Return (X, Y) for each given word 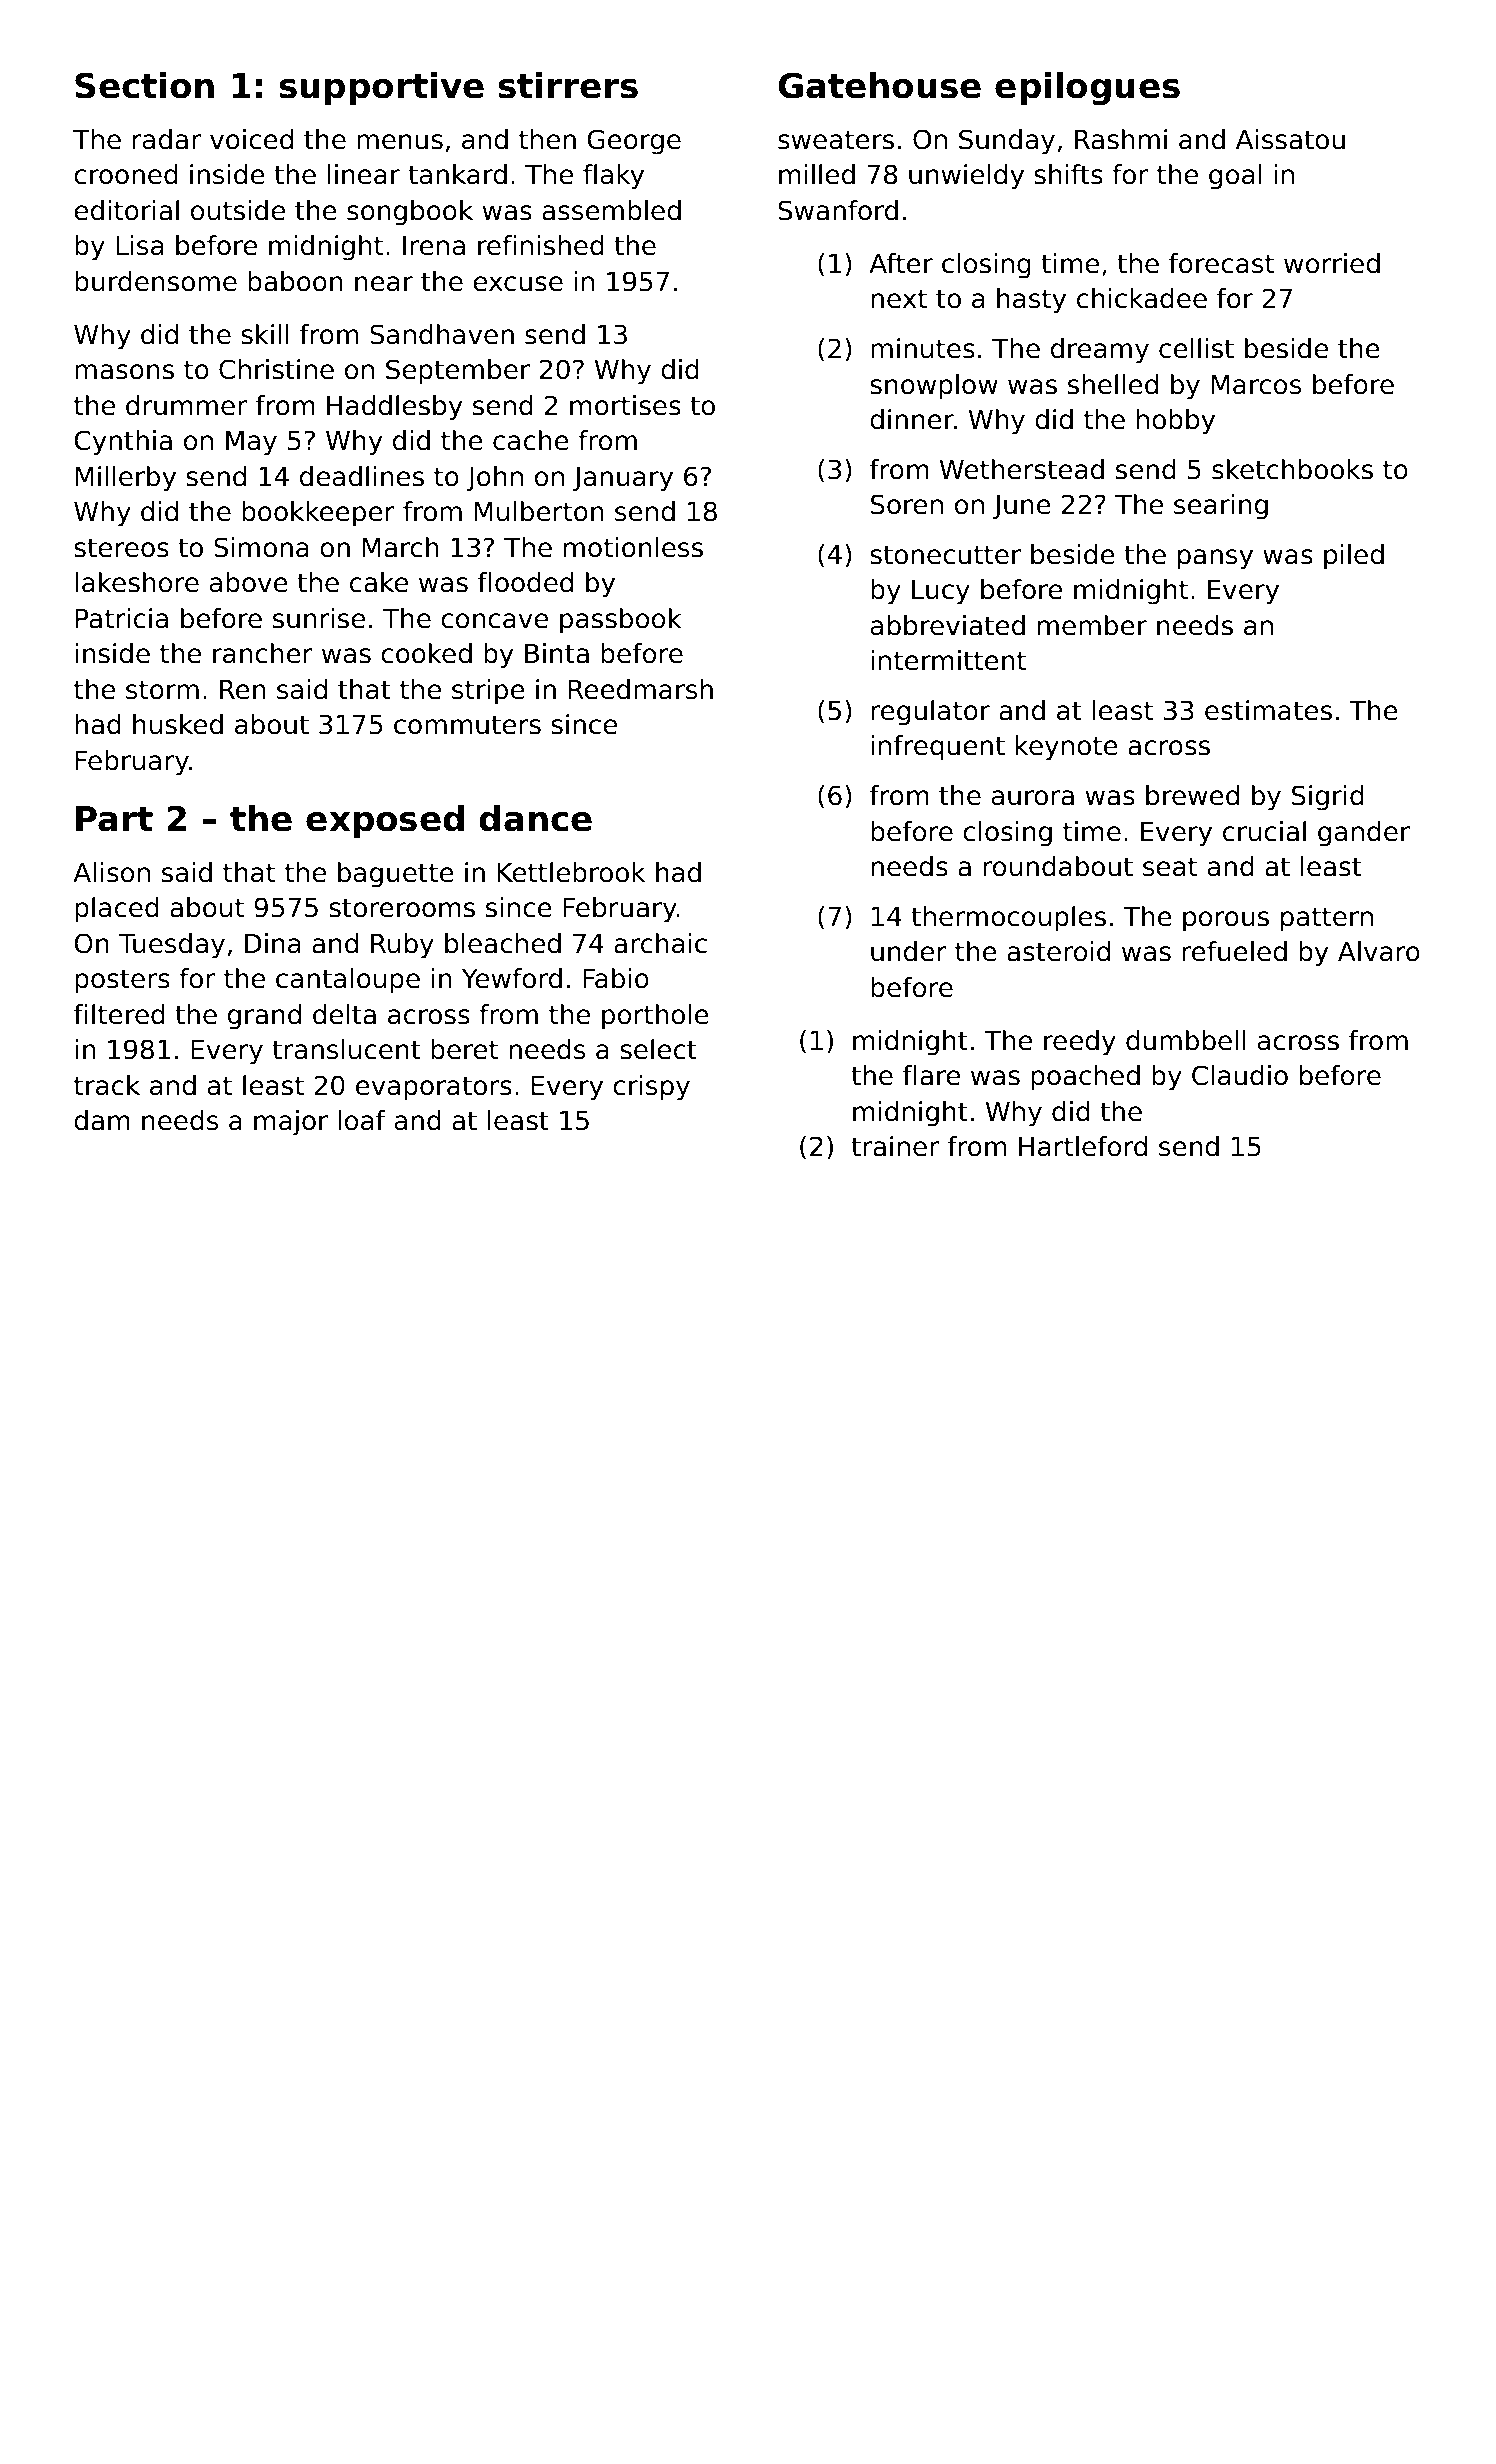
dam (102, 1120)
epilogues (1087, 89)
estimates (1268, 710)
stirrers (568, 85)
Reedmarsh (641, 689)
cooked (426, 653)
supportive (382, 88)
